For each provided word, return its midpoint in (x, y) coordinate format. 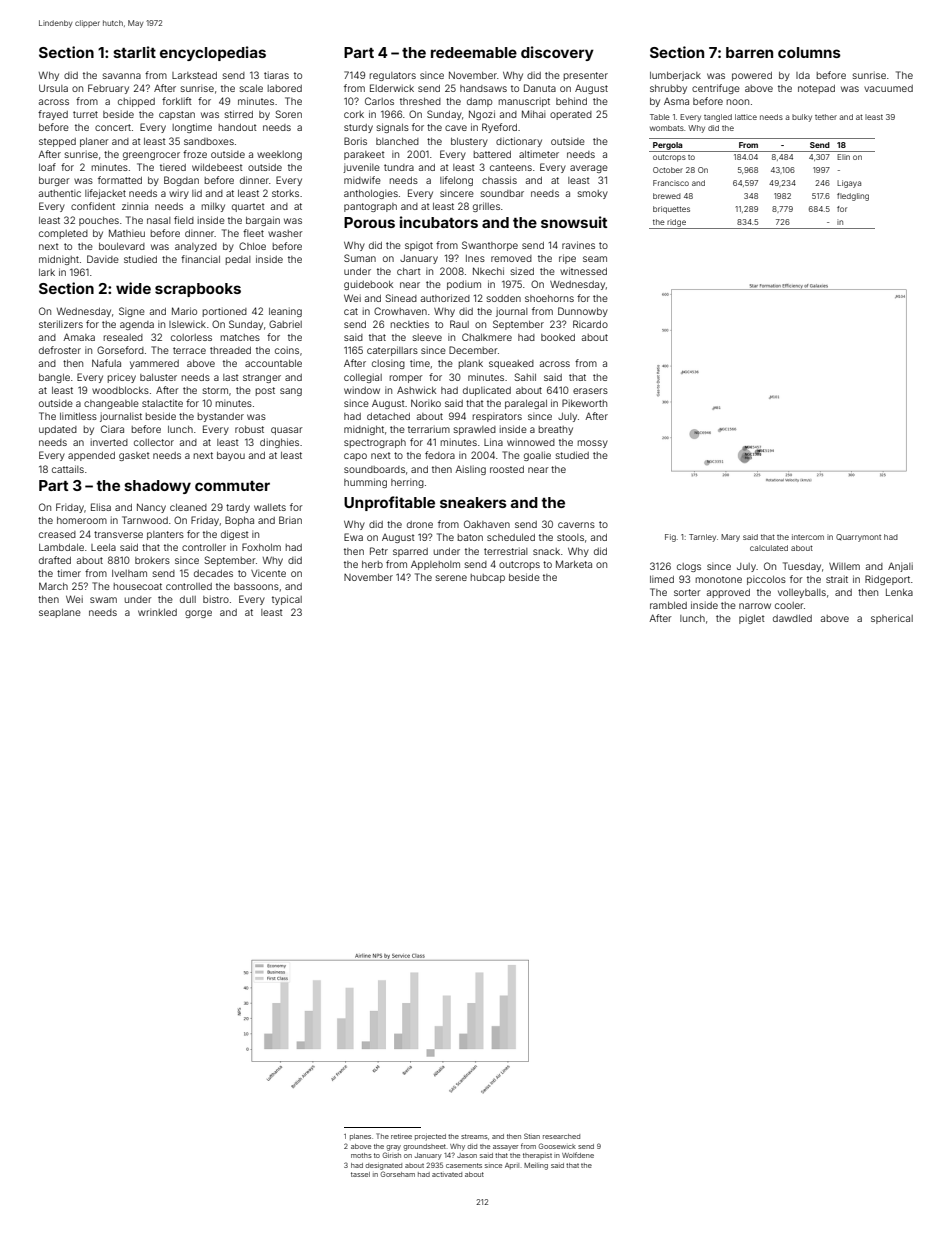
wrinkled (157, 612)
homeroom (82, 520)
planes (360, 1137)
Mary (730, 538)
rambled (668, 605)
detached (388, 416)
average (589, 169)
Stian (532, 1136)
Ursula (53, 88)
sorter (687, 592)
